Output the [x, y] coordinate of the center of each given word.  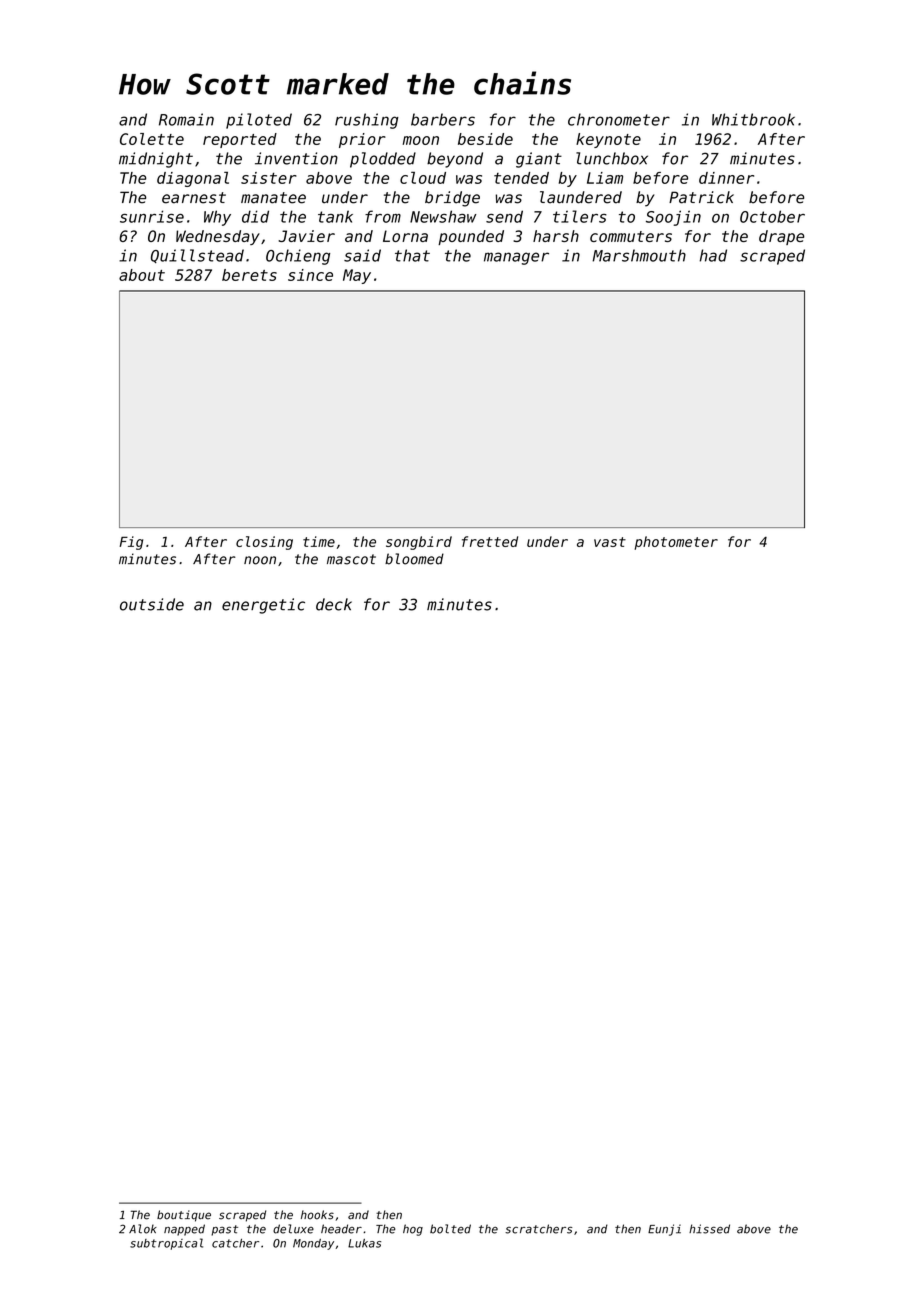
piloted [259, 121]
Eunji [664, 1230]
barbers [443, 119]
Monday [313, 1244]
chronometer [619, 119]
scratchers [538, 1229]
